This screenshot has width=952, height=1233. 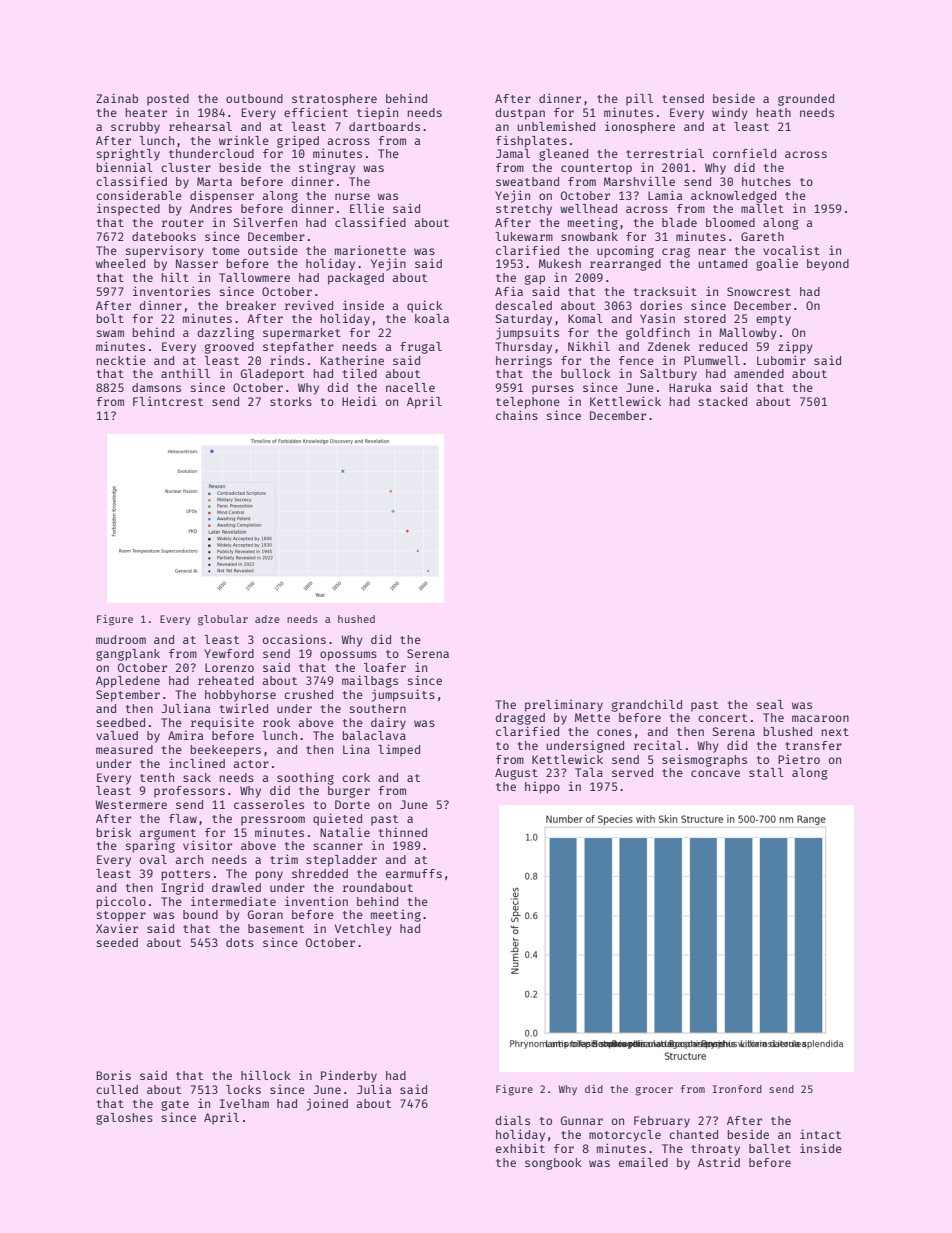 I want to click on pony, so click(x=269, y=876).
